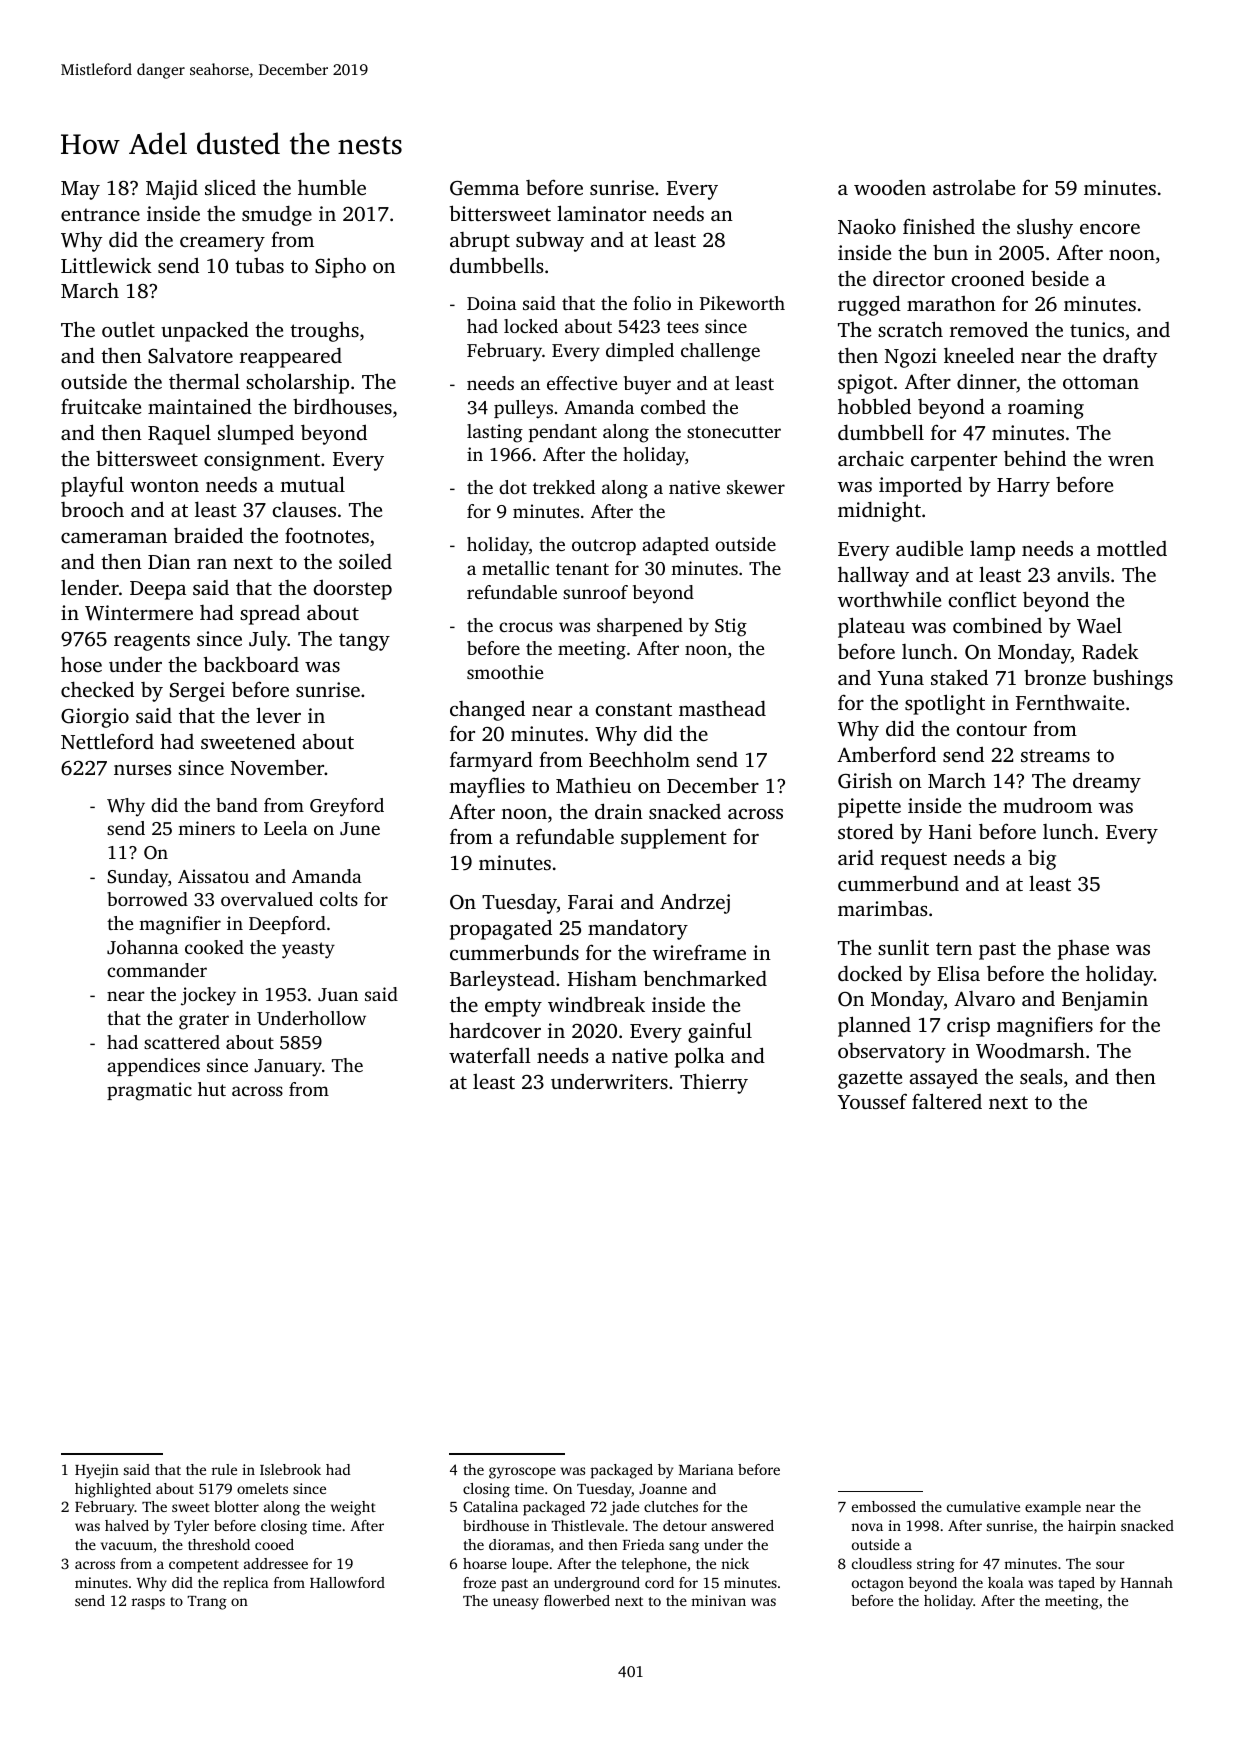 The width and height of the image is (1236, 1748). What do you see at coordinates (593, 785) in the image?
I see `Mathieu` at bounding box center [593, 785].
